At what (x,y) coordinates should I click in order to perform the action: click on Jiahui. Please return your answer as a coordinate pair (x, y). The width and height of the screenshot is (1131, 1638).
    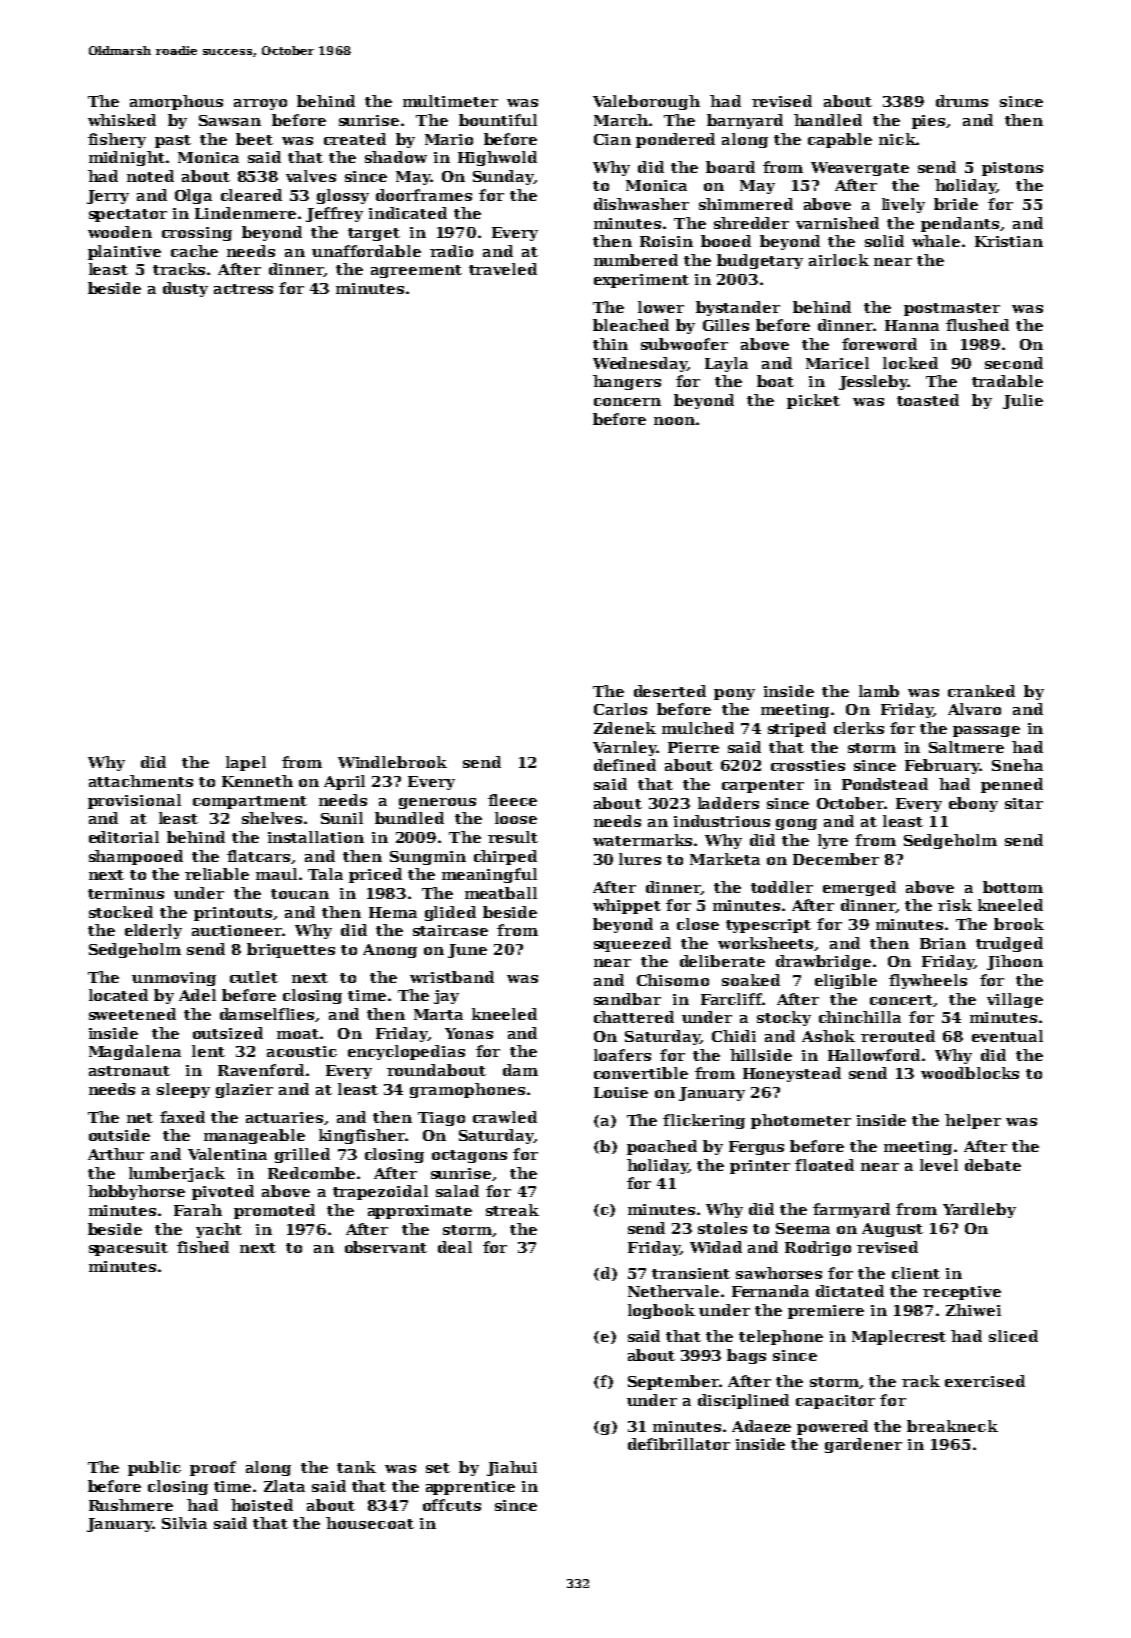
    Looking at the image, I should click on (512, 1468).
